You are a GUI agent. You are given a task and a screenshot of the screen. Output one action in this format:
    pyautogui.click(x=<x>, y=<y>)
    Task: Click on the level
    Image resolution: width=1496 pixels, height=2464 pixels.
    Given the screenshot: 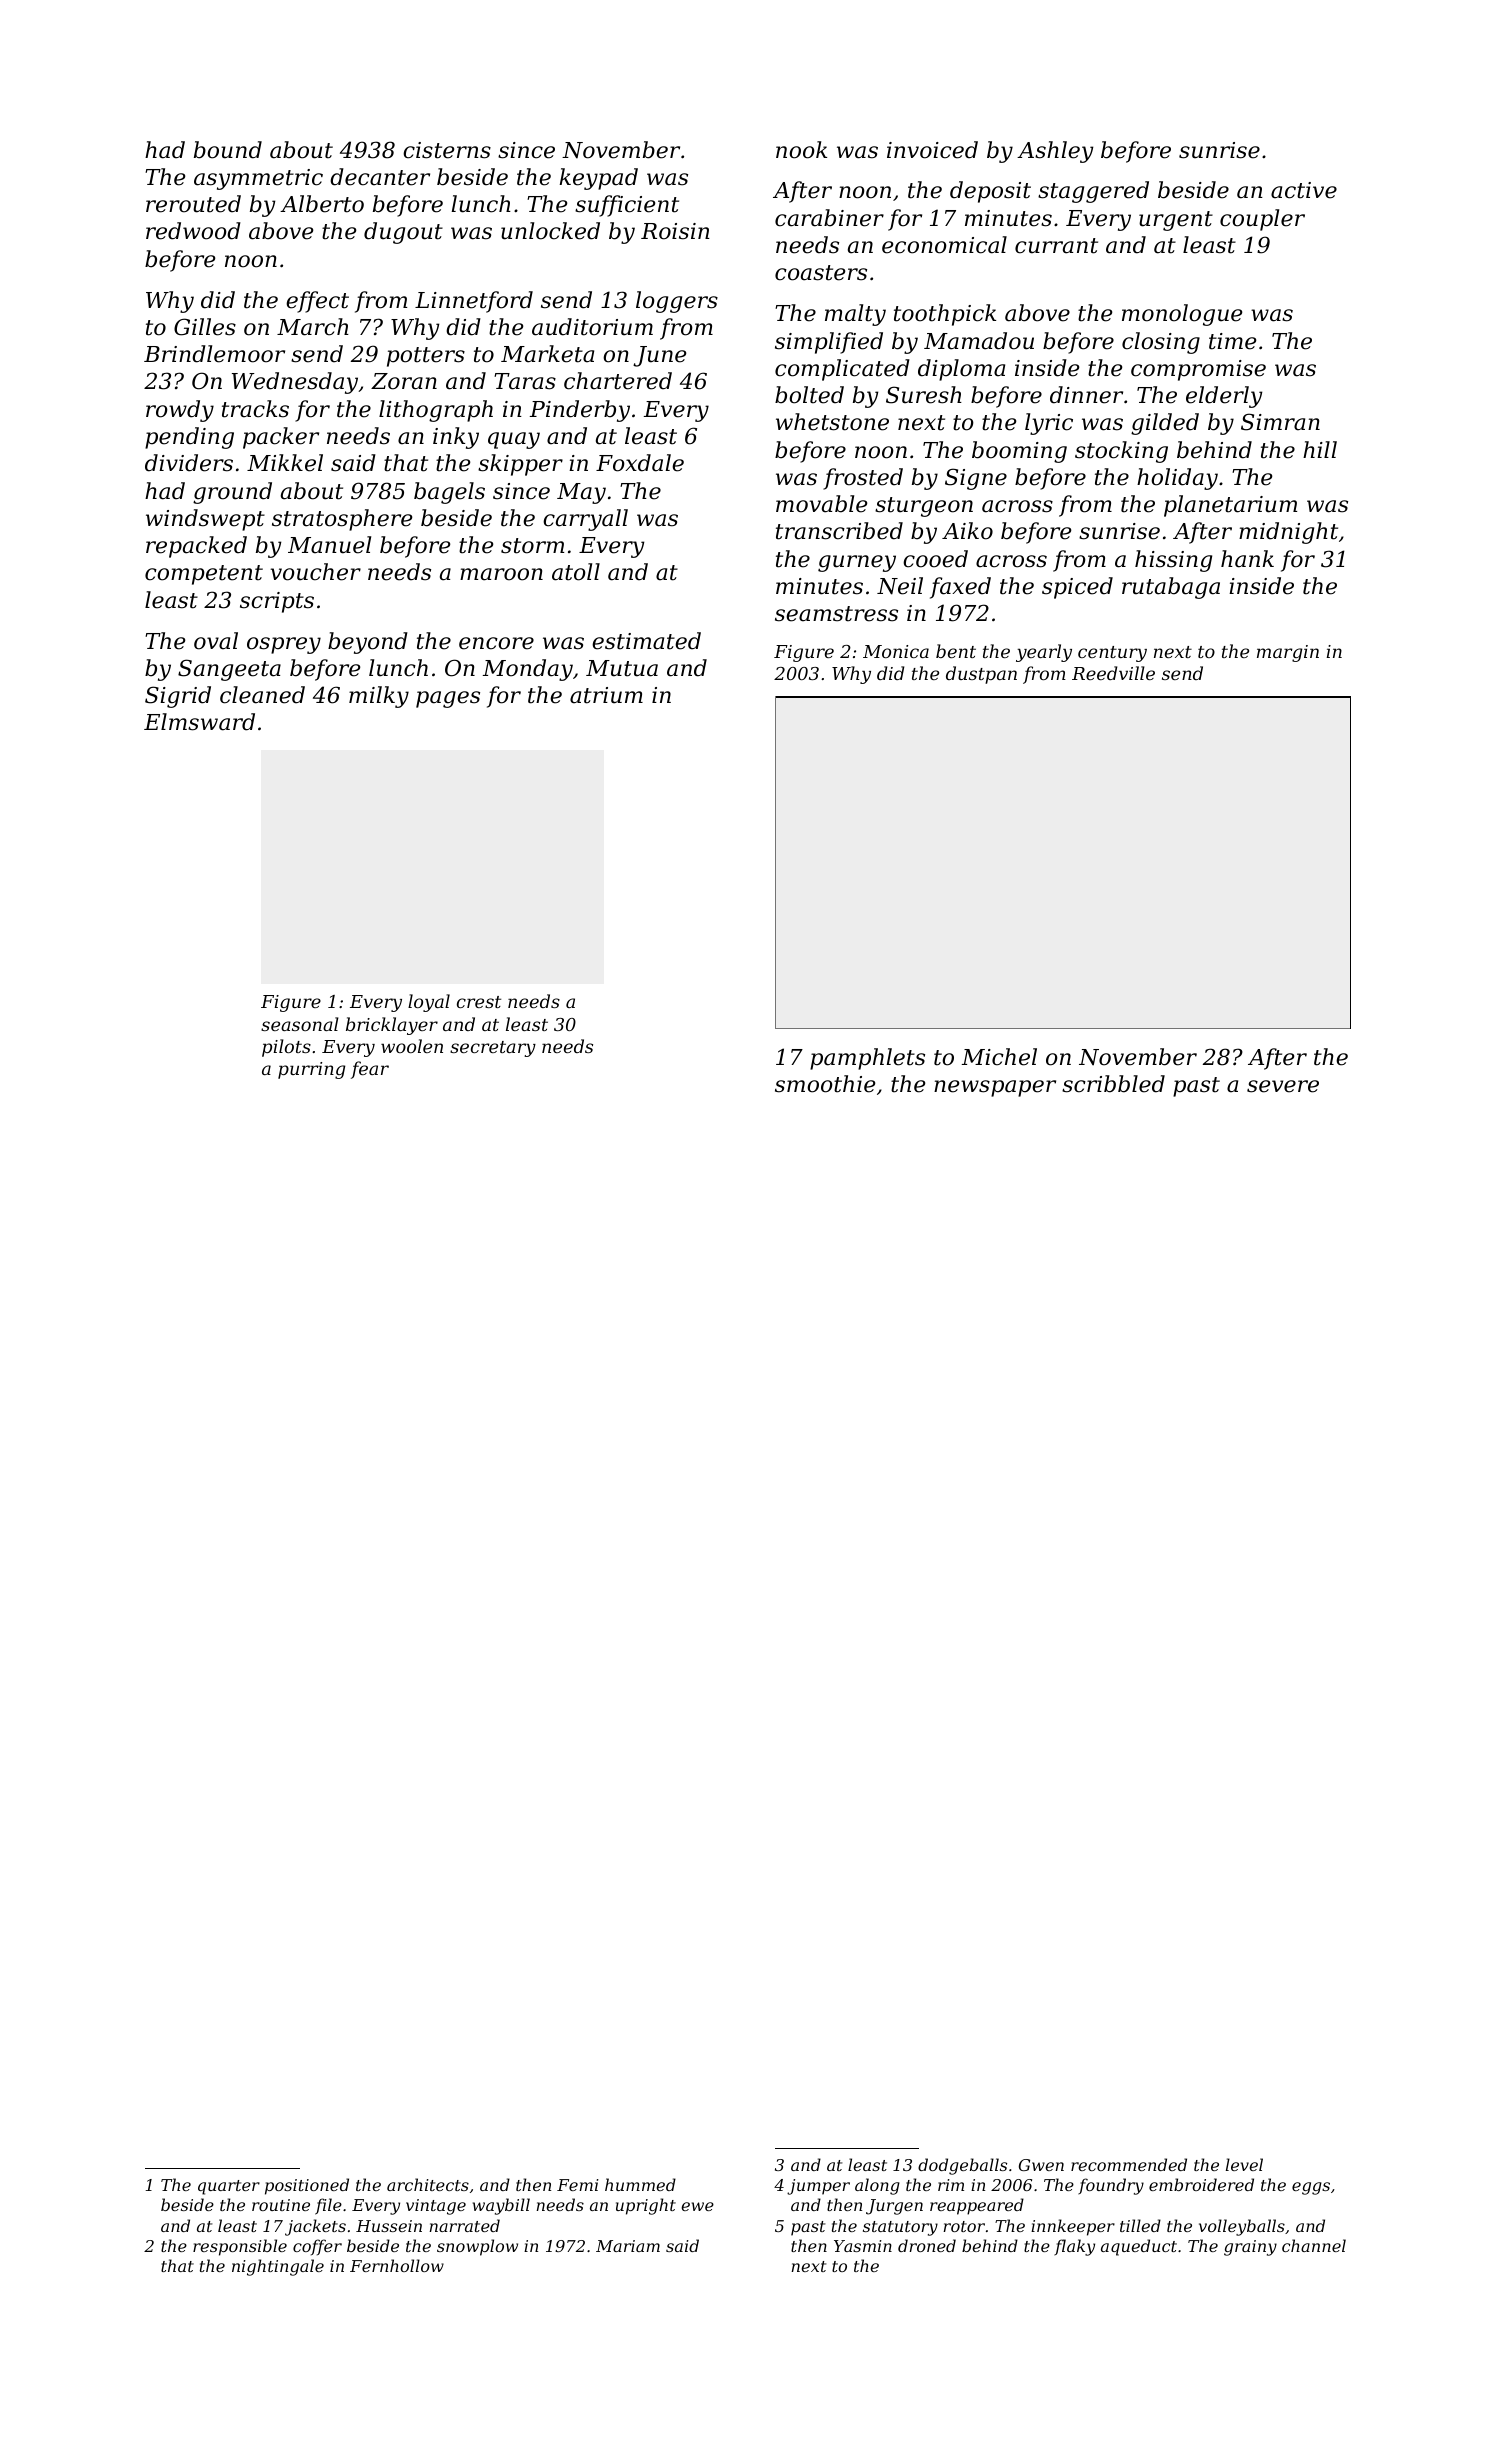 What is the action you would take?
    pyautogui.click(x=1244, y=2164)
